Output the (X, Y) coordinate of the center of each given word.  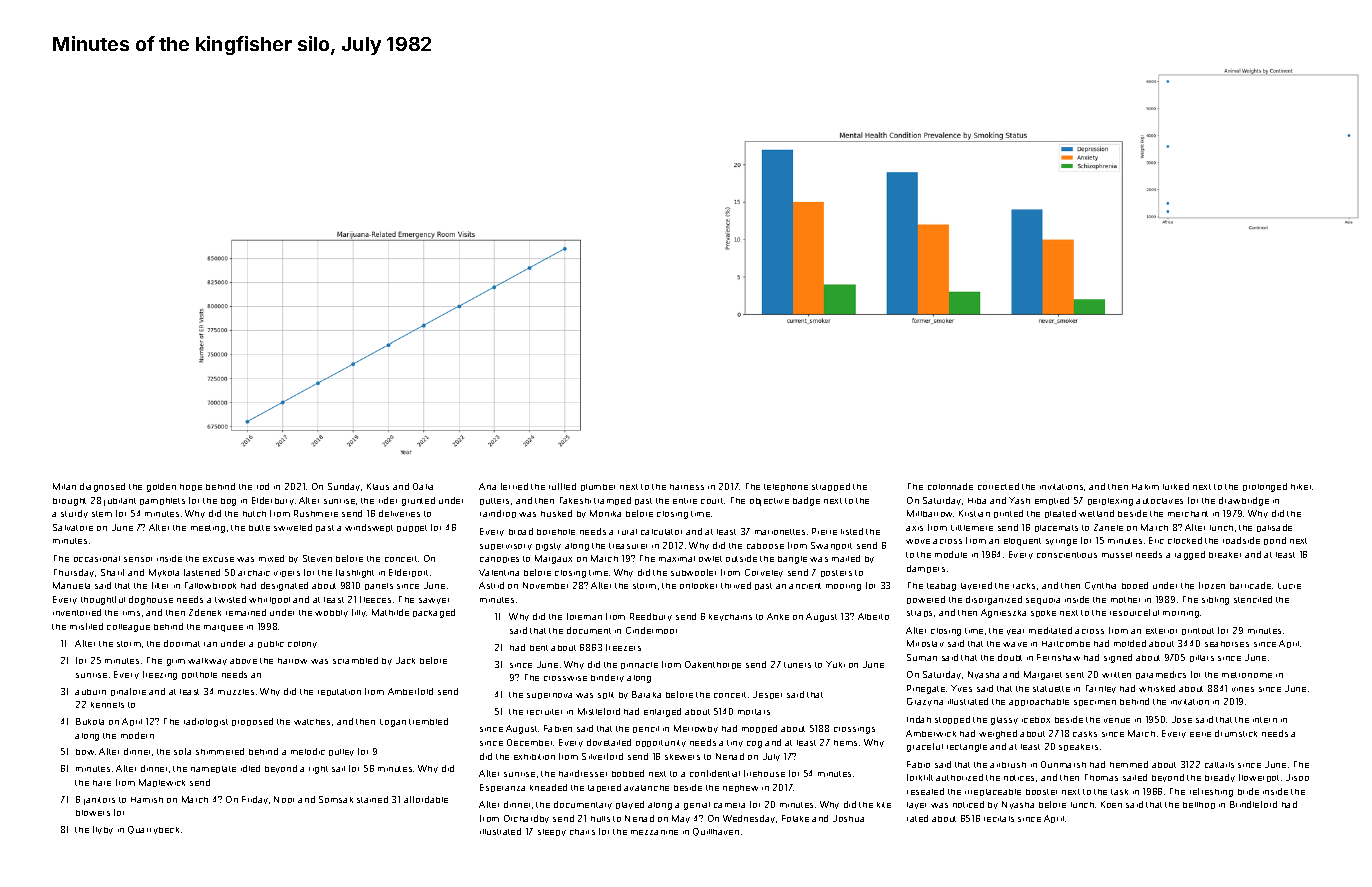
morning (1181, 614)
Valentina (499, 572)
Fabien (558, 728)
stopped (952, 720)
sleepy (552, 832)
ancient (805, 586)
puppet (412, 528)
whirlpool (269, 600)
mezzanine (654, 832)
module (951, 554)
